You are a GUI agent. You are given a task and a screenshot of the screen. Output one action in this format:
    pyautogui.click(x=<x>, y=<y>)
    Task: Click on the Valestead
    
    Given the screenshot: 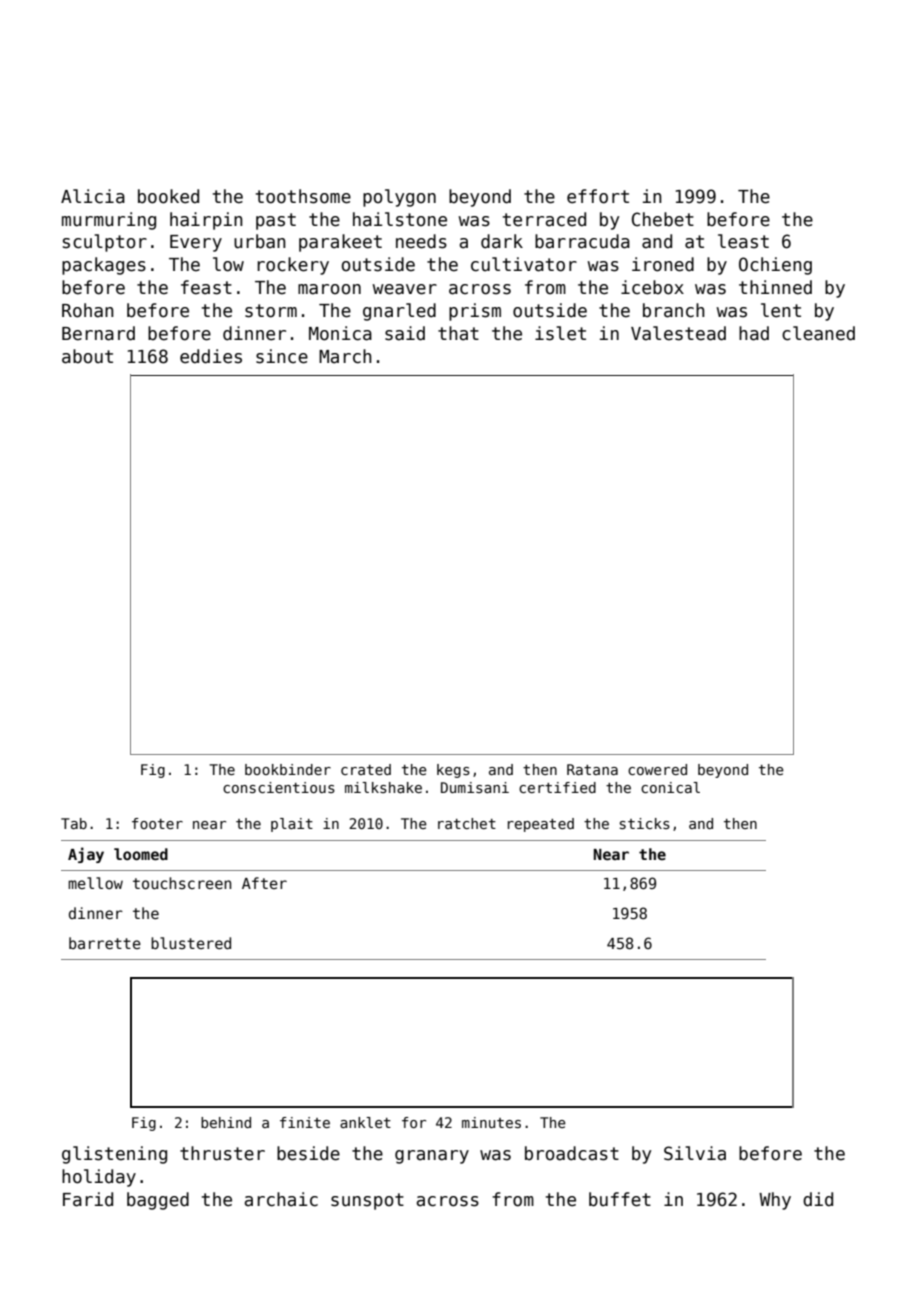 What is the action you would take?
    pyautogui.click(x=678, y=333)
